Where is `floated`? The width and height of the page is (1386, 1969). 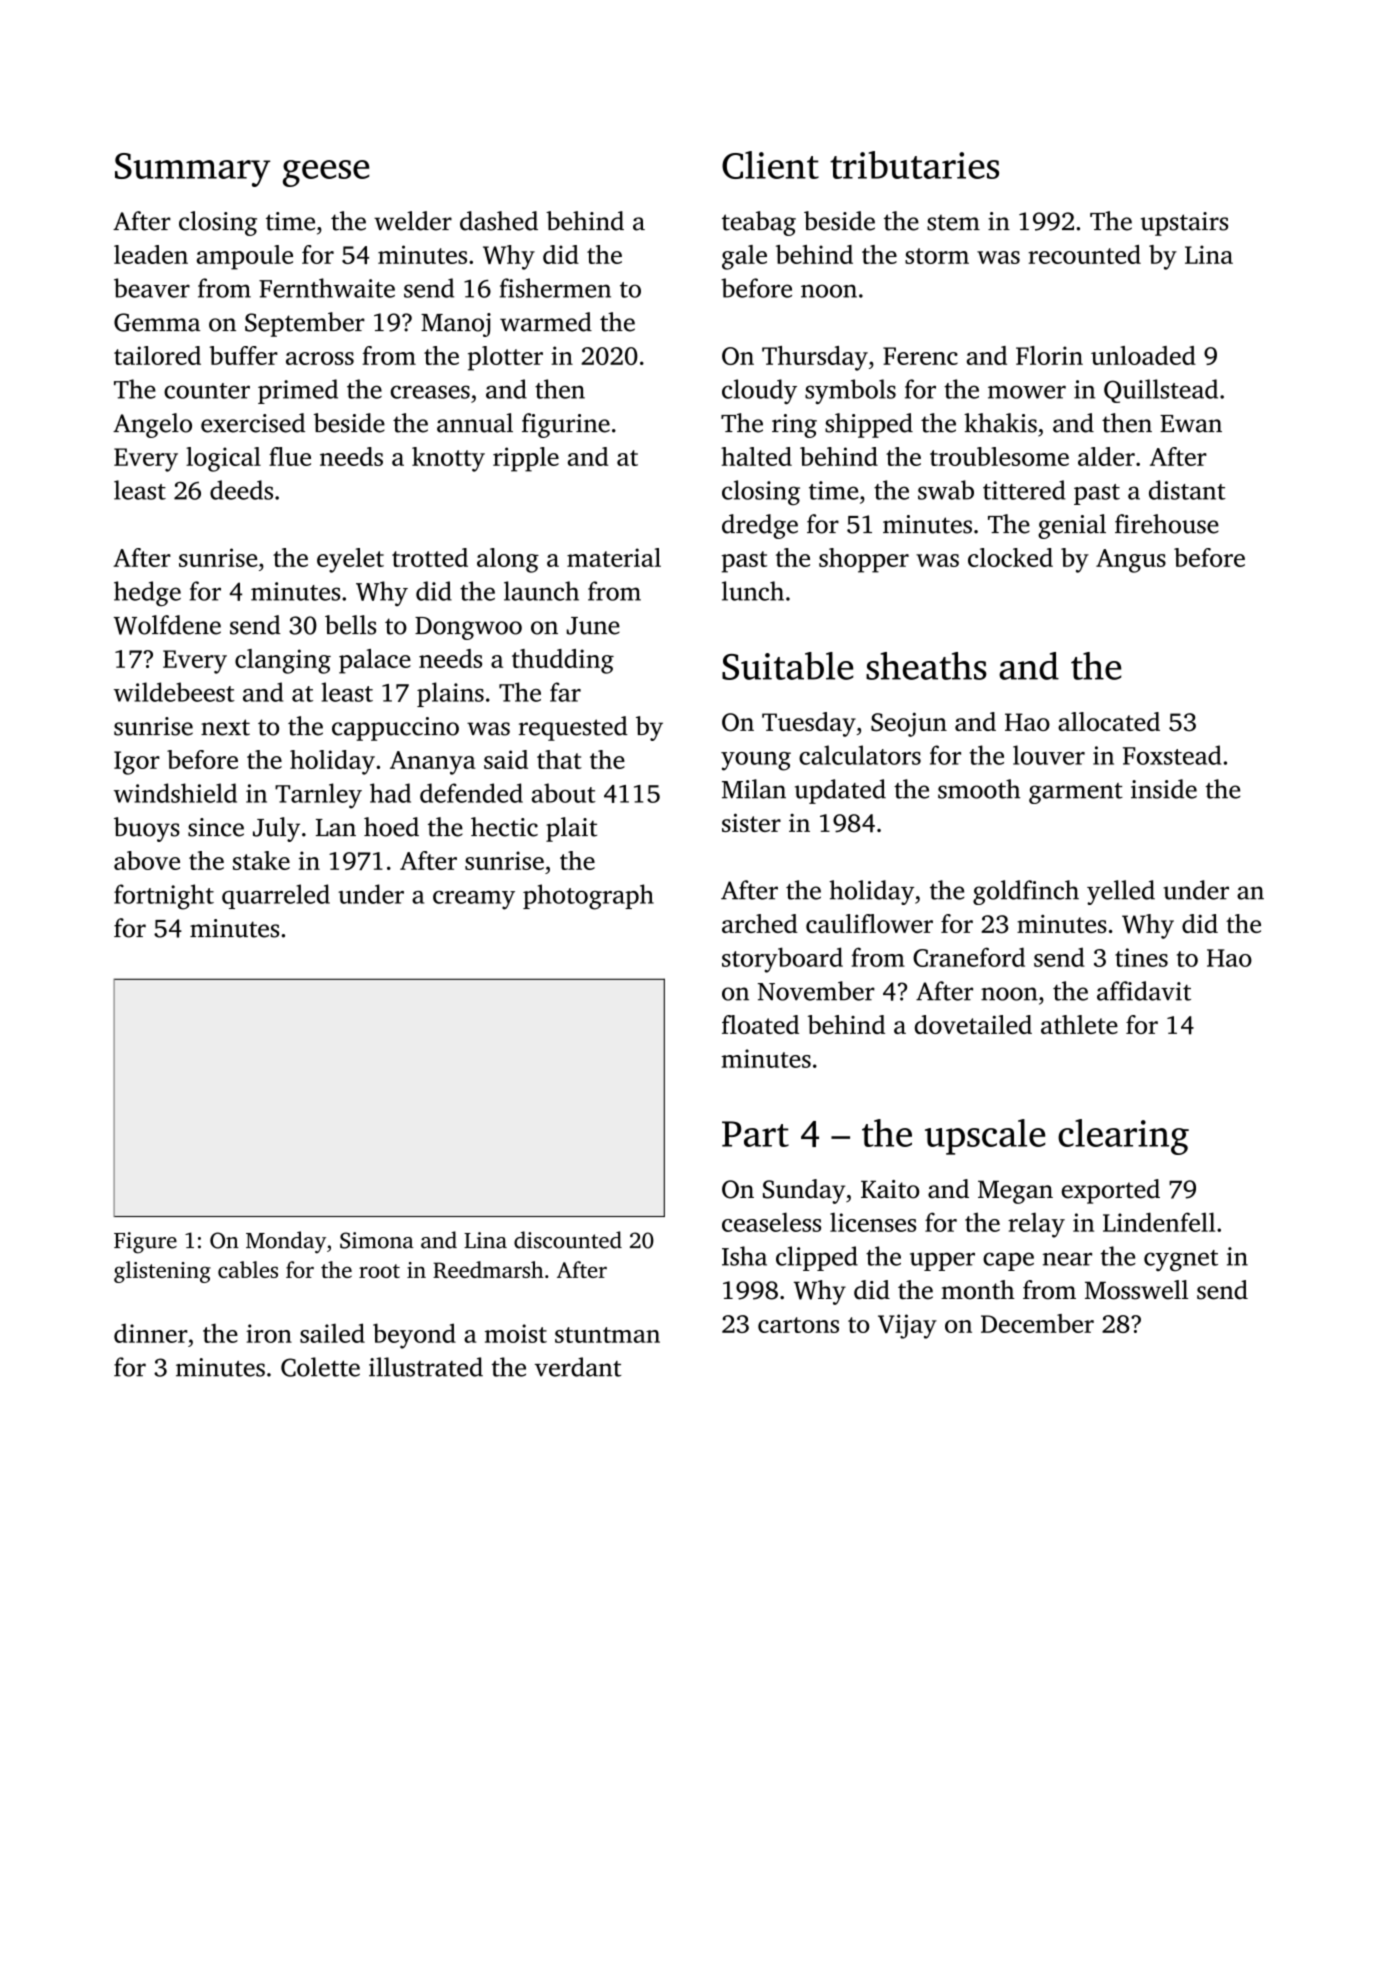
floated is located at coordinates (760, 1024).
